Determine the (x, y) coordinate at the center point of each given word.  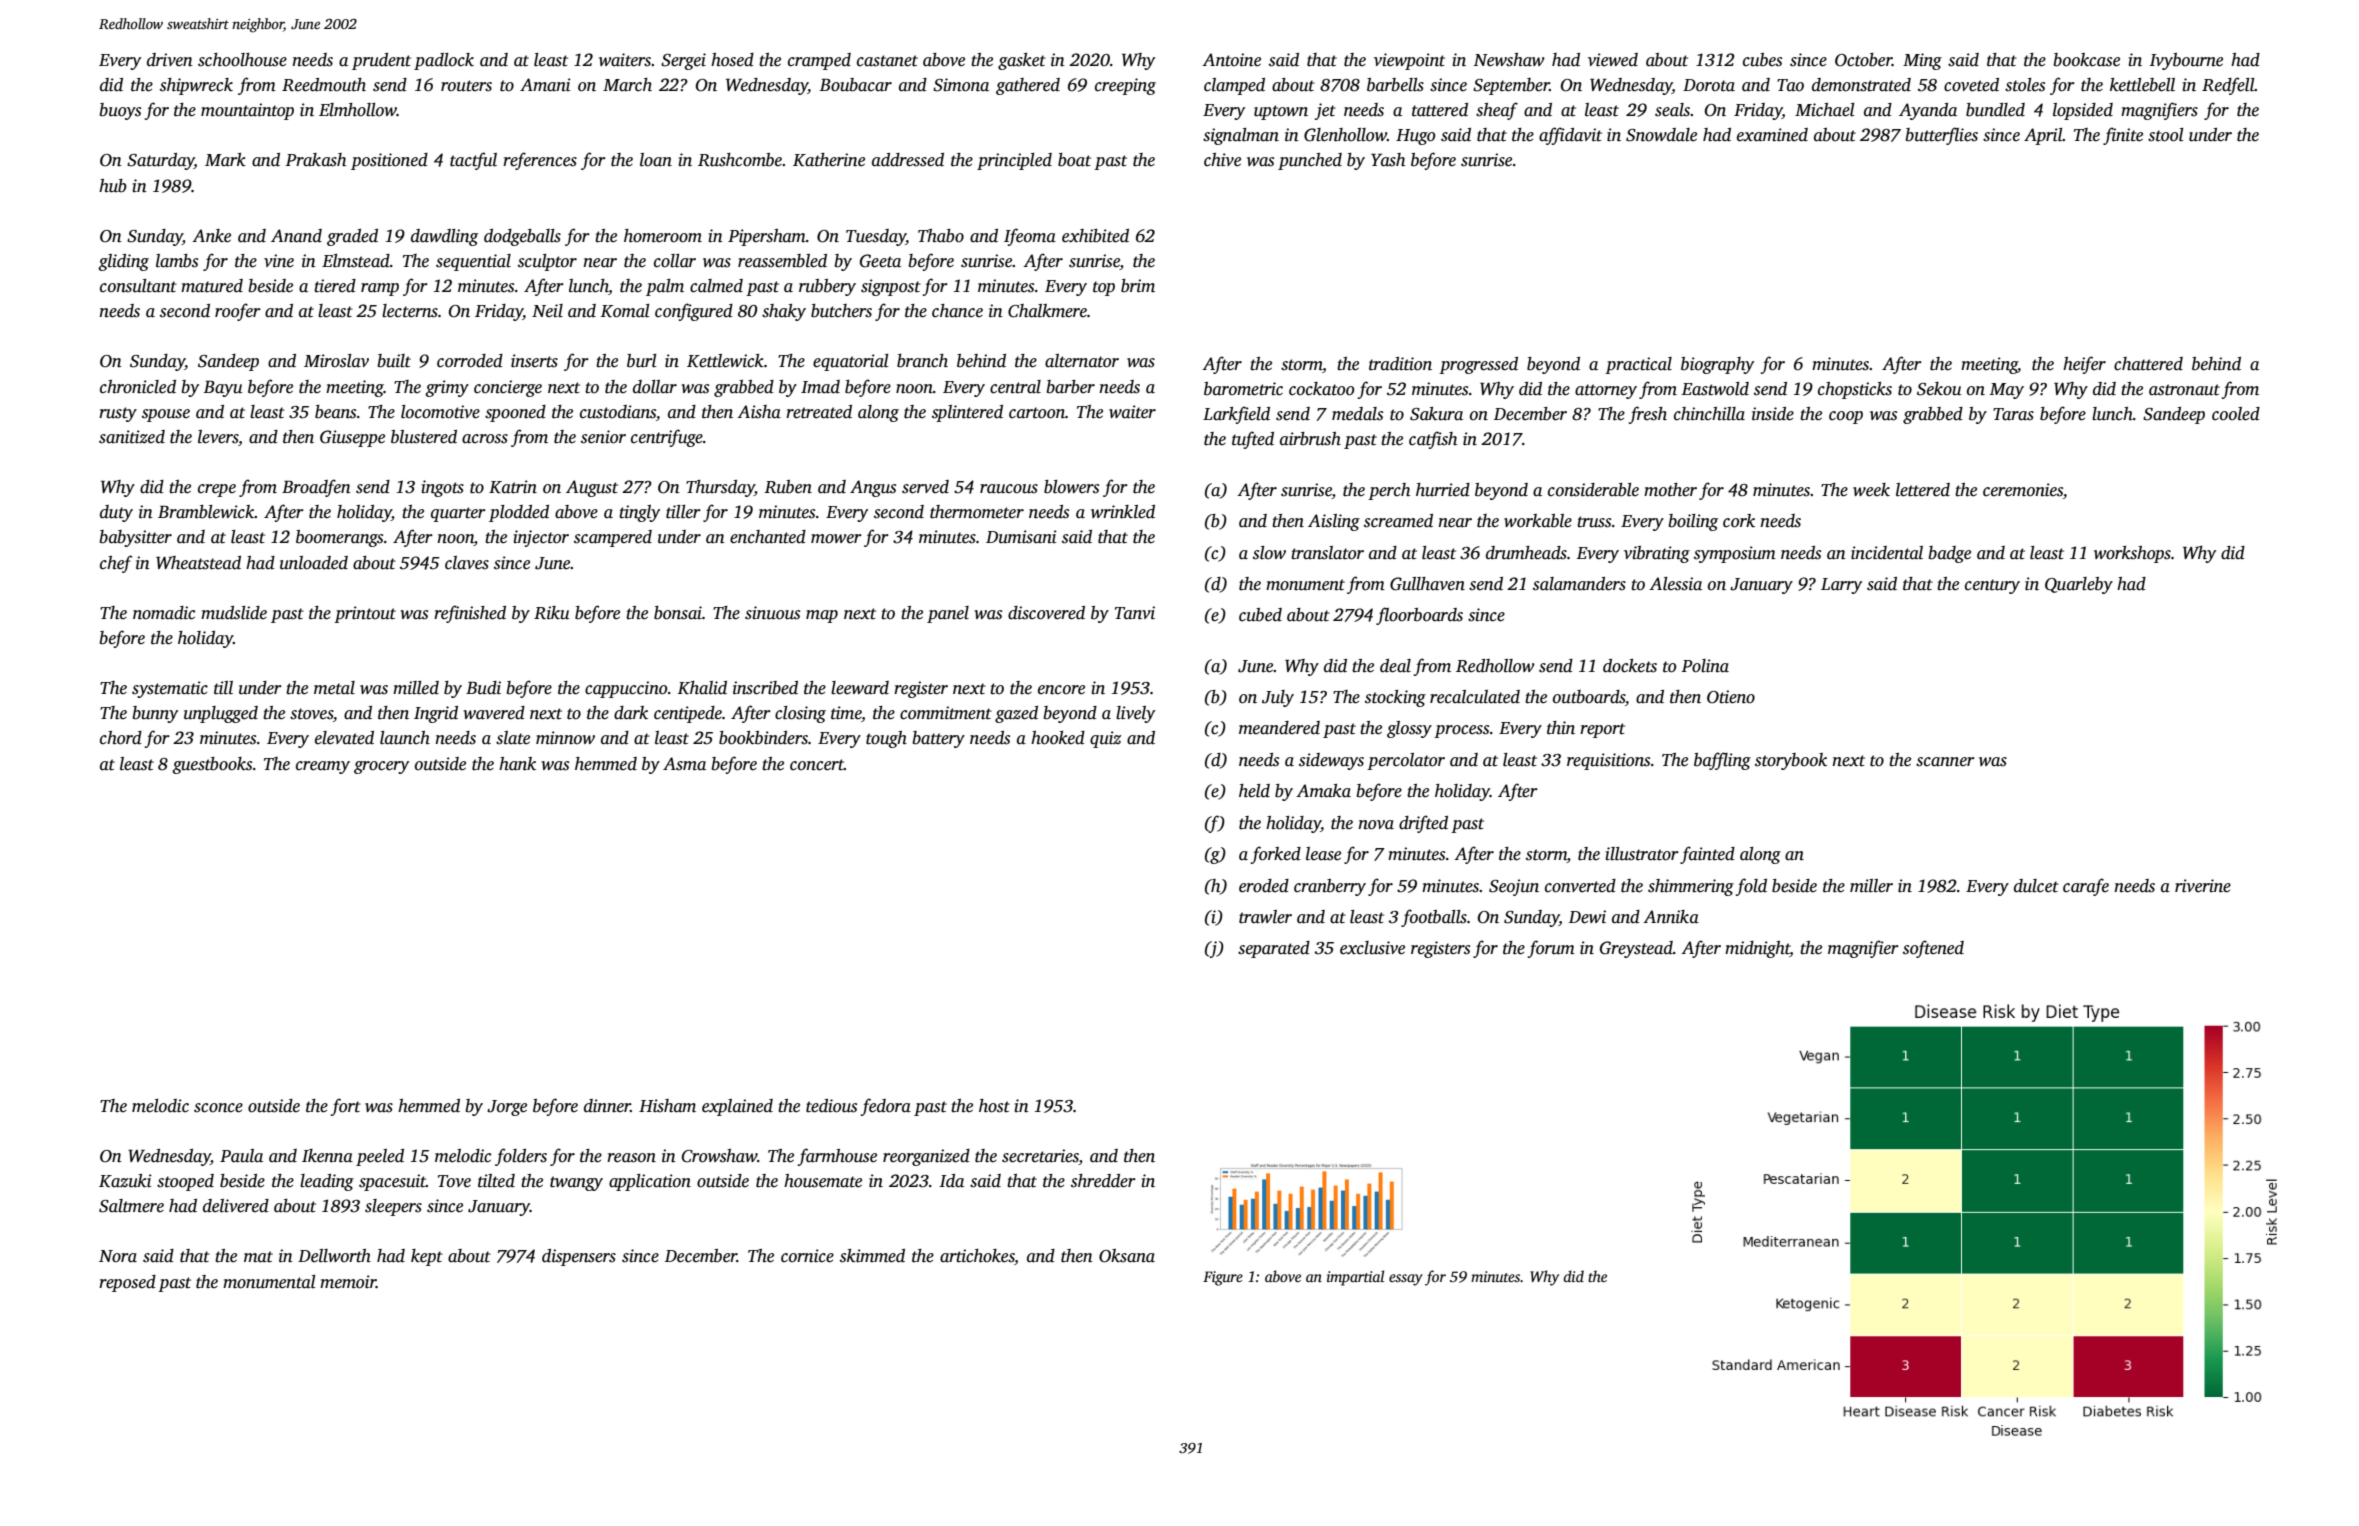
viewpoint (1409, 61)
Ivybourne (2186, 61)
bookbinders (763, 738)
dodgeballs (522, 237)
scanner (1945, 762)
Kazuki (125, 1181)
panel (948, 614)
